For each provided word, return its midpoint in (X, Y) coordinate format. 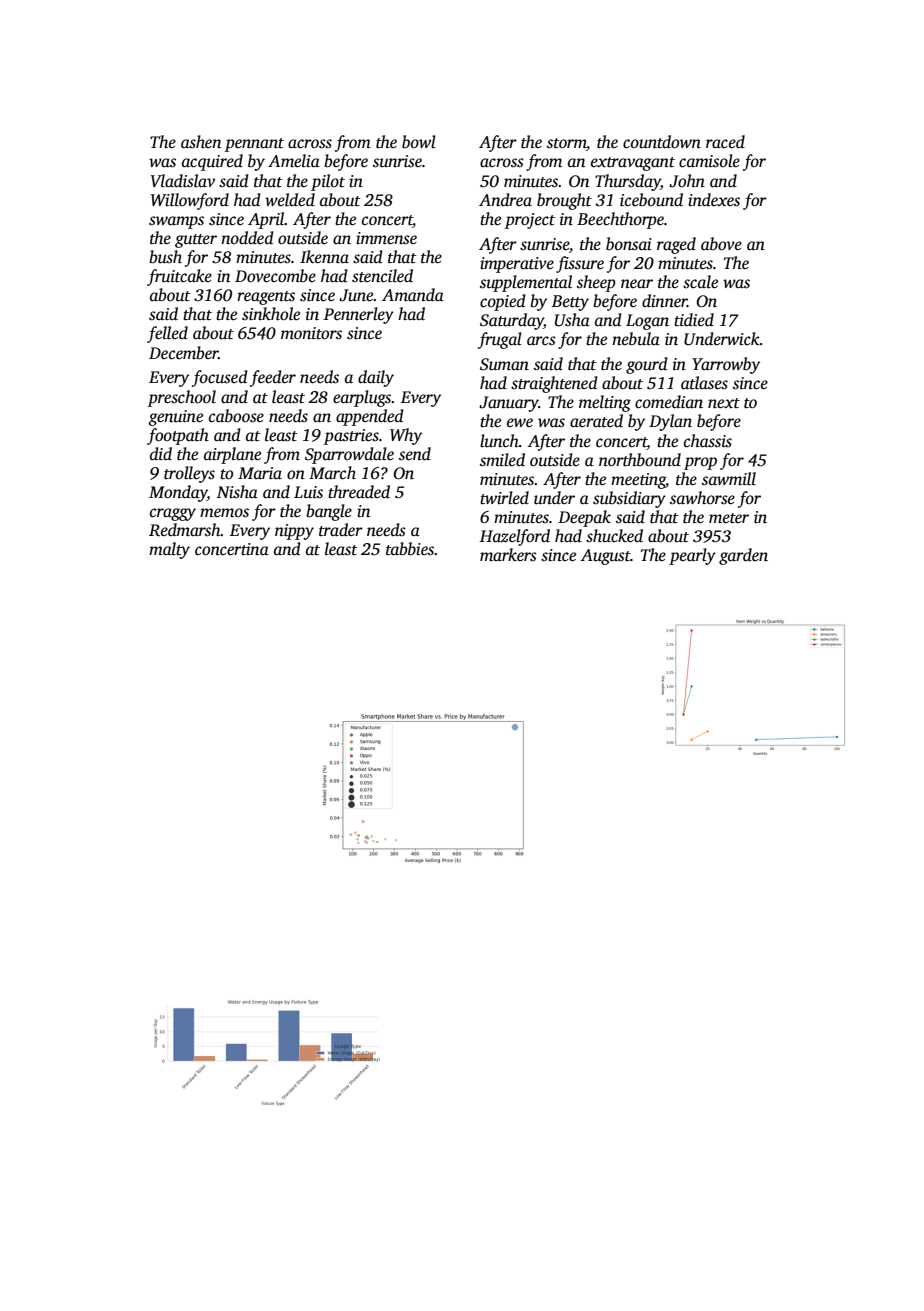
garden (743, 556)
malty (169, 550)
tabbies (410, 549)
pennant (254, 145)
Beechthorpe (620, 220)
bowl (419, 141)
